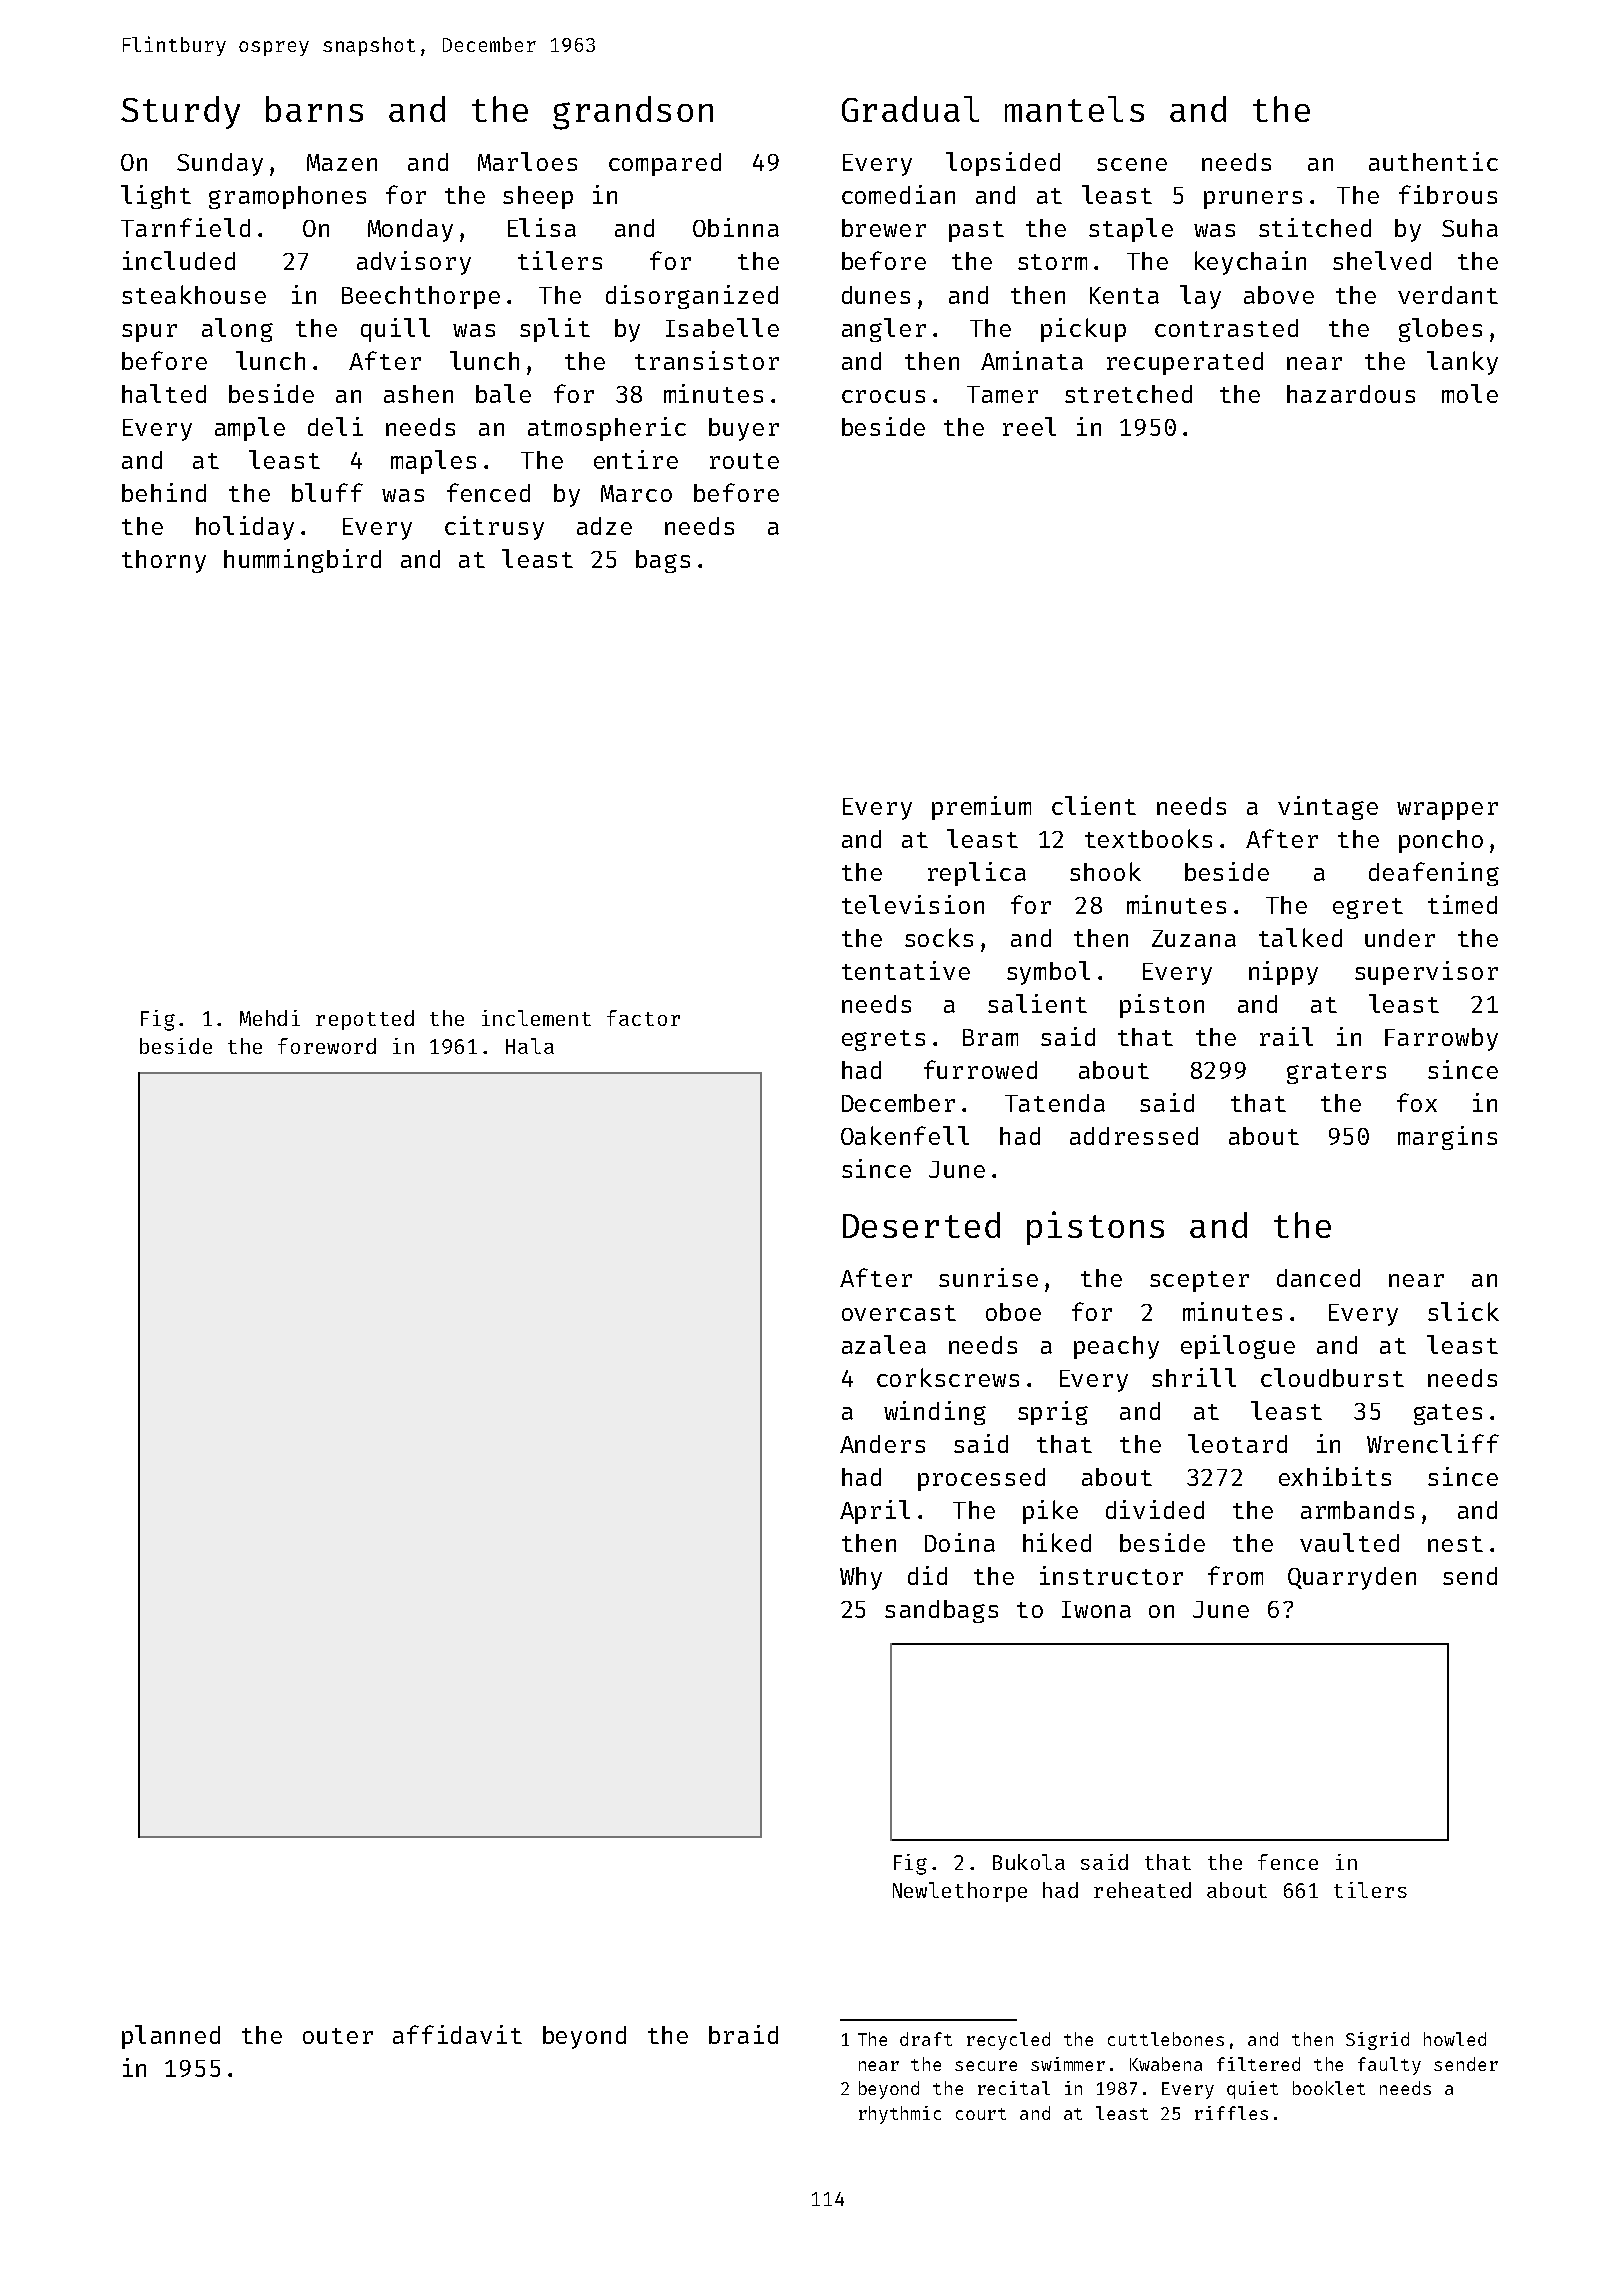 Image resolution: width=1620 pixels, height=2292 pixels. I want to click on textbooks, so click(1148, 838).
